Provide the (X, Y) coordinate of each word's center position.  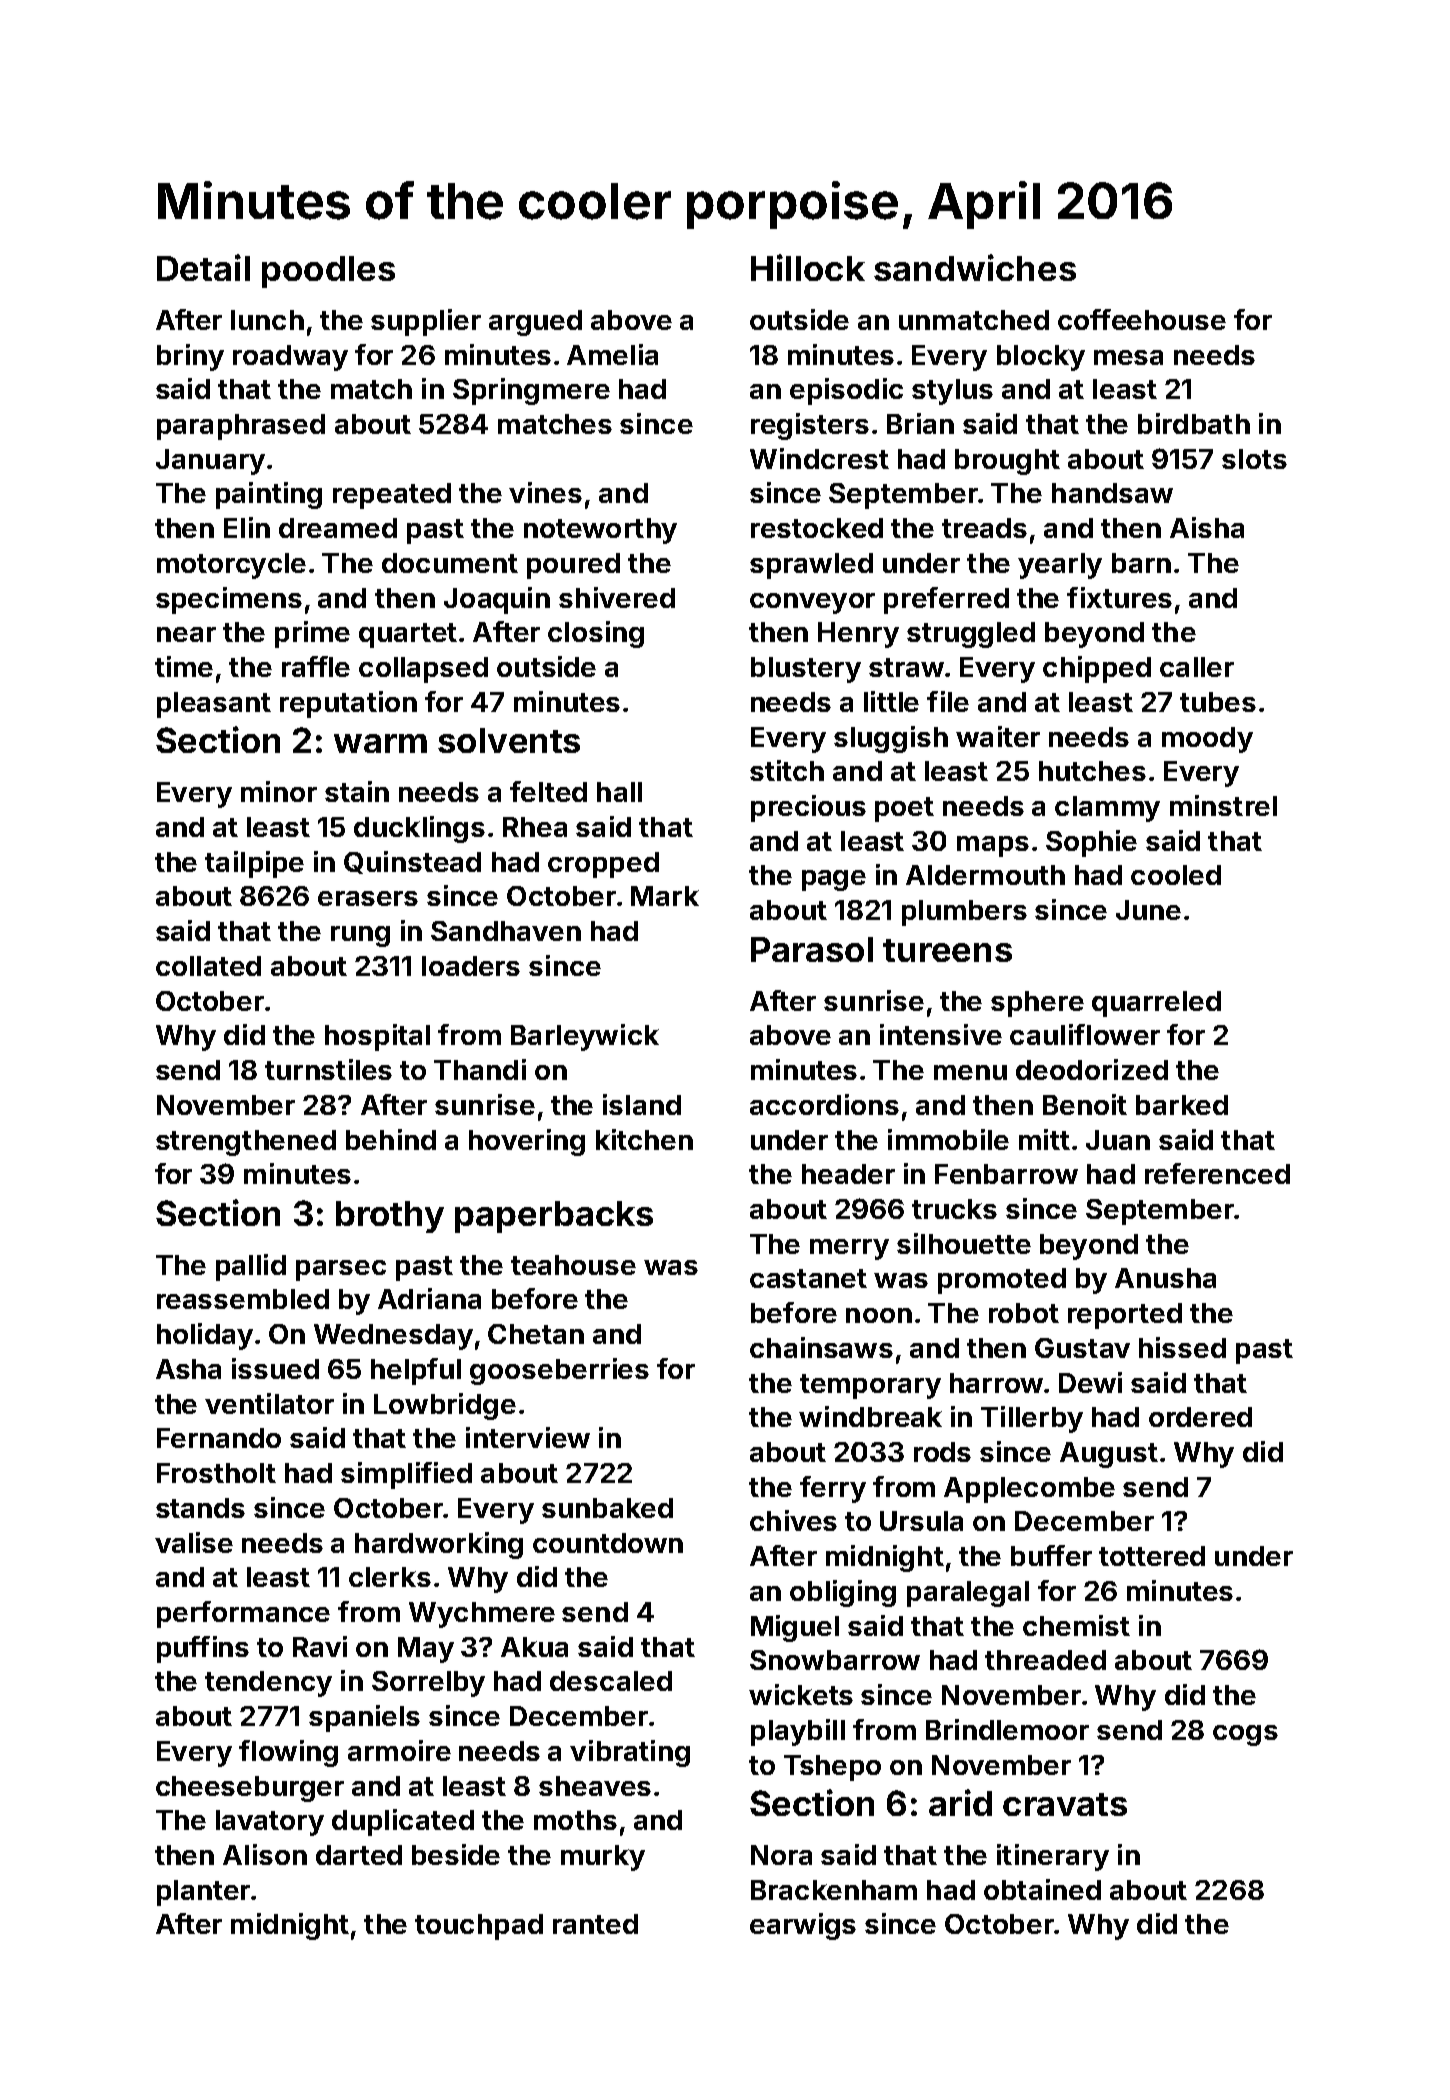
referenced (1217, 1173)
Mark (665, 896)
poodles (328, 272)
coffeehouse (1142, 319)
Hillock (808, 267)
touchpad (479, 1927)
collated (208, 966)
